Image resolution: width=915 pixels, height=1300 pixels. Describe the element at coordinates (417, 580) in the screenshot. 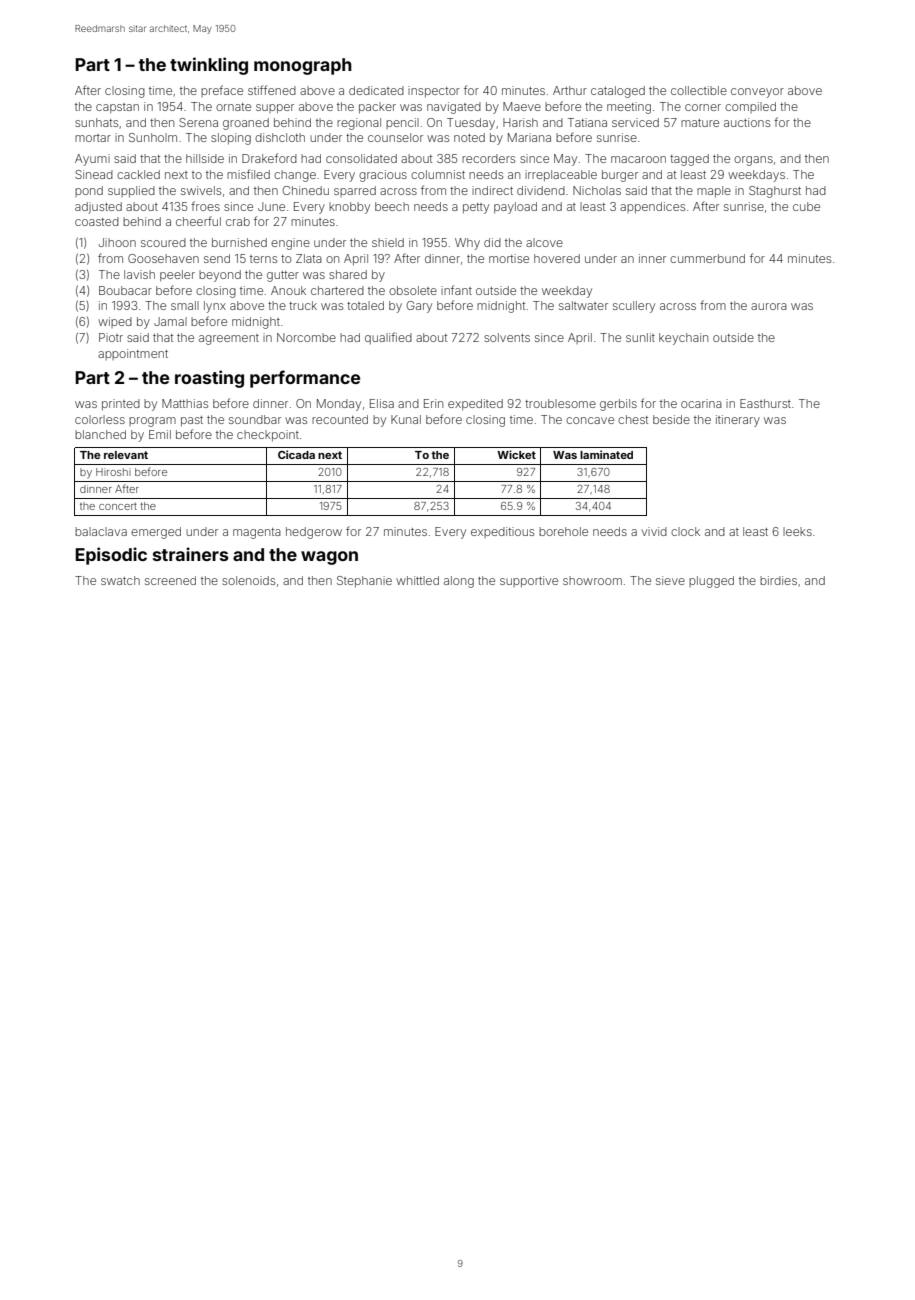

I see `whittled` at that location.
